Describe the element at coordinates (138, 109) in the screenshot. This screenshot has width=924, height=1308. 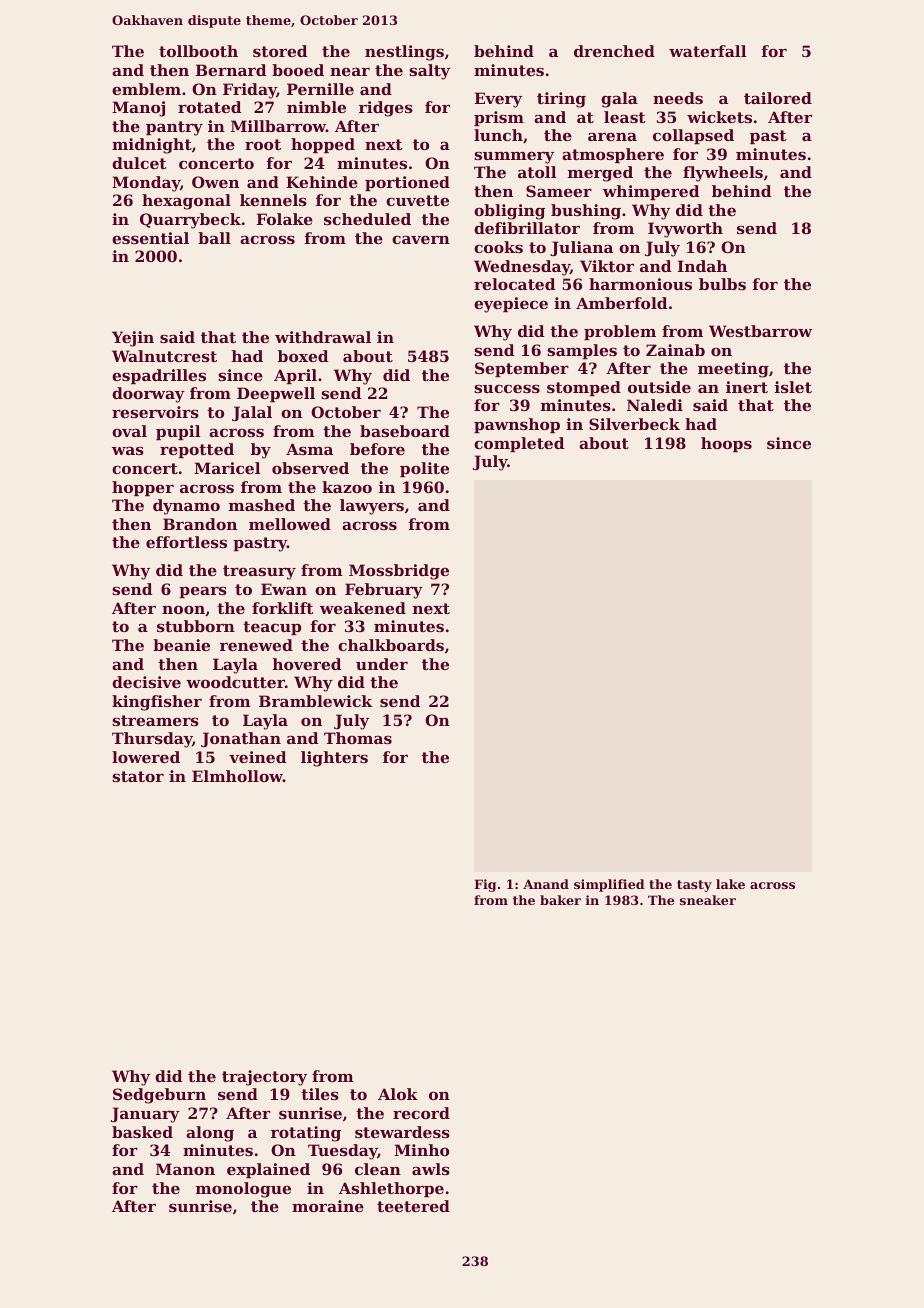
I see `Manoj` at that location.
